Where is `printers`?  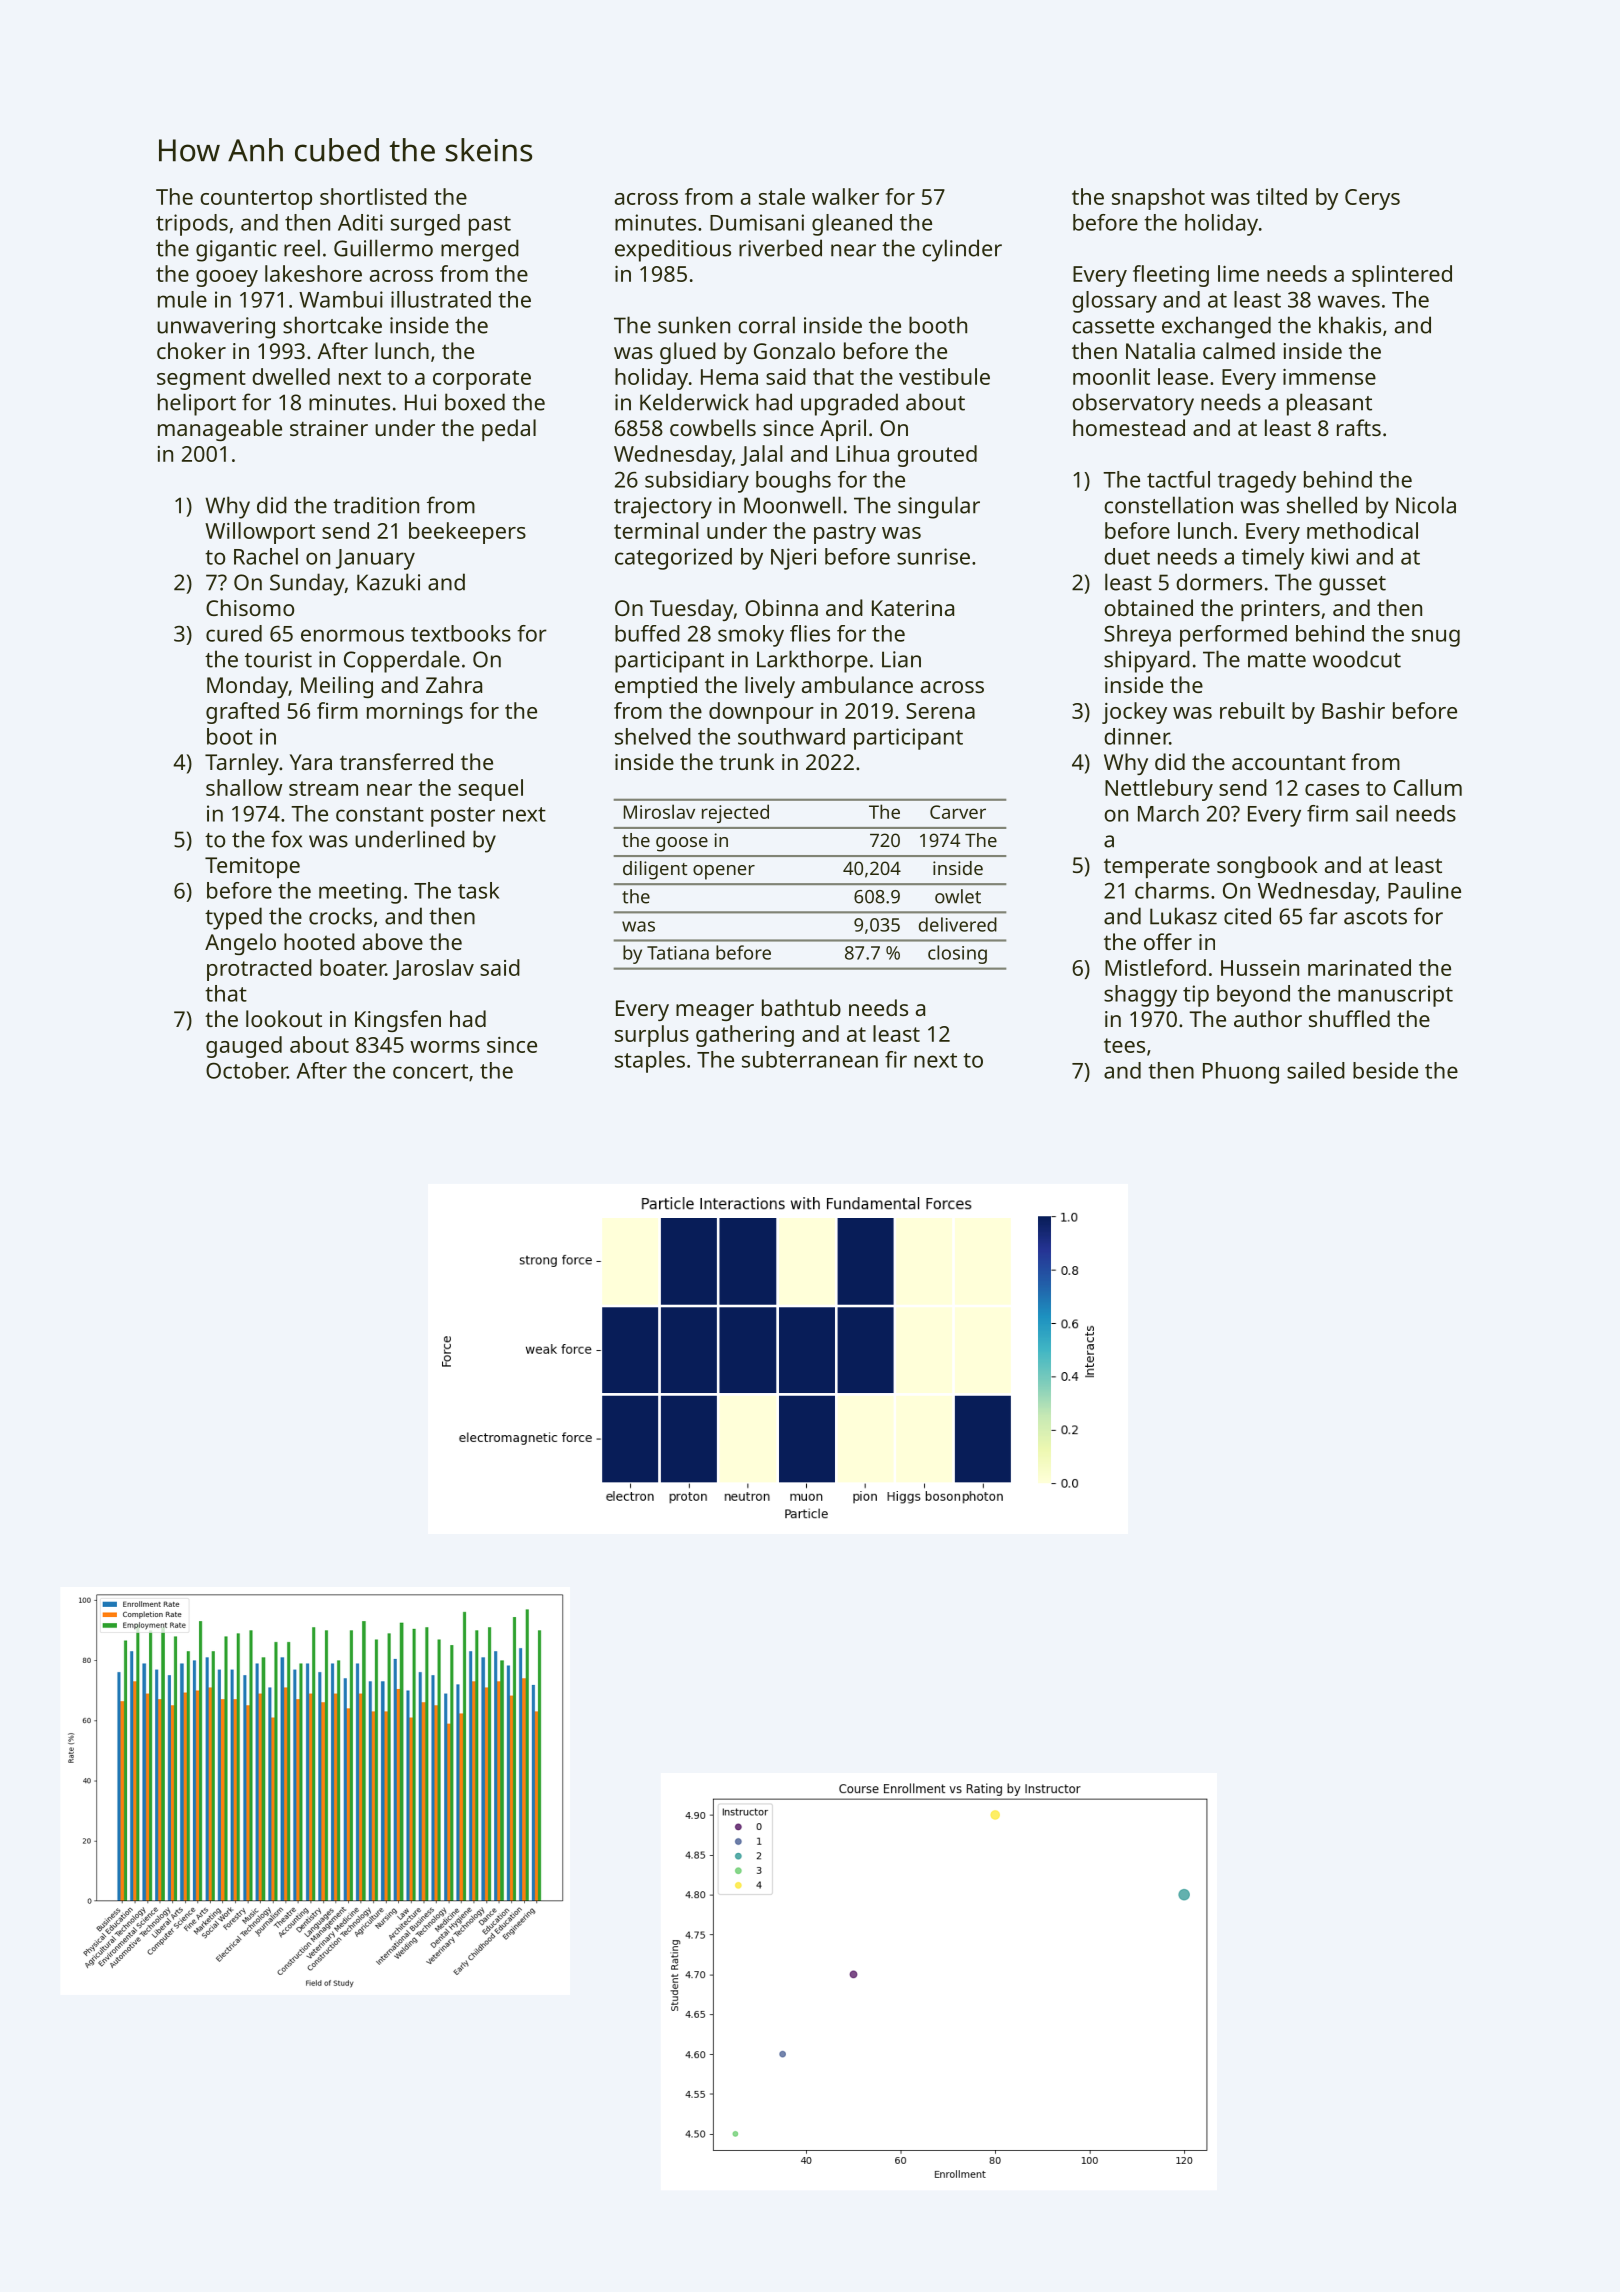
printers is located at coordinates (1280, 610).
